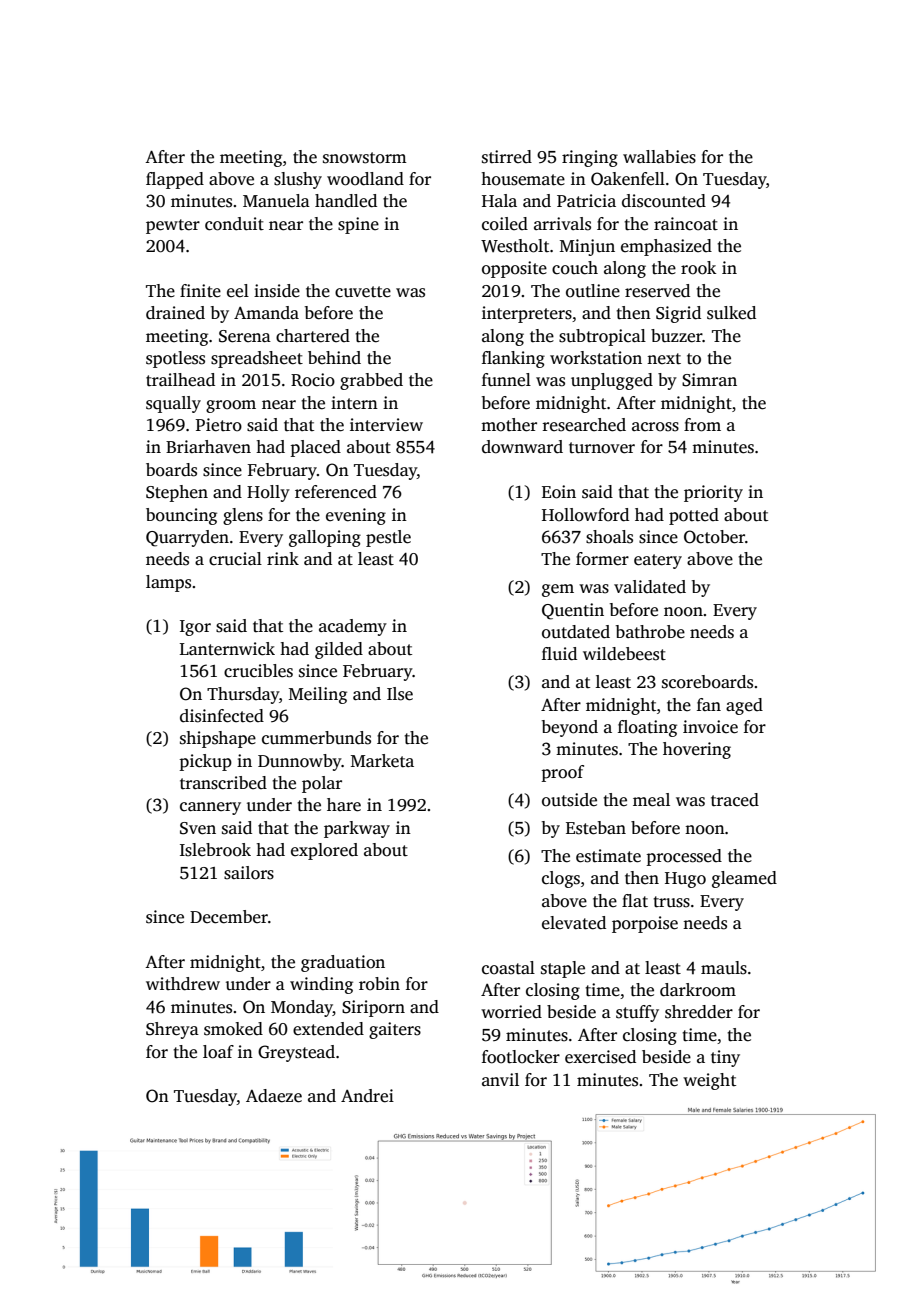 The width and height of the document is (924, 1311). I want to click on workstation, so click(596, 358).
